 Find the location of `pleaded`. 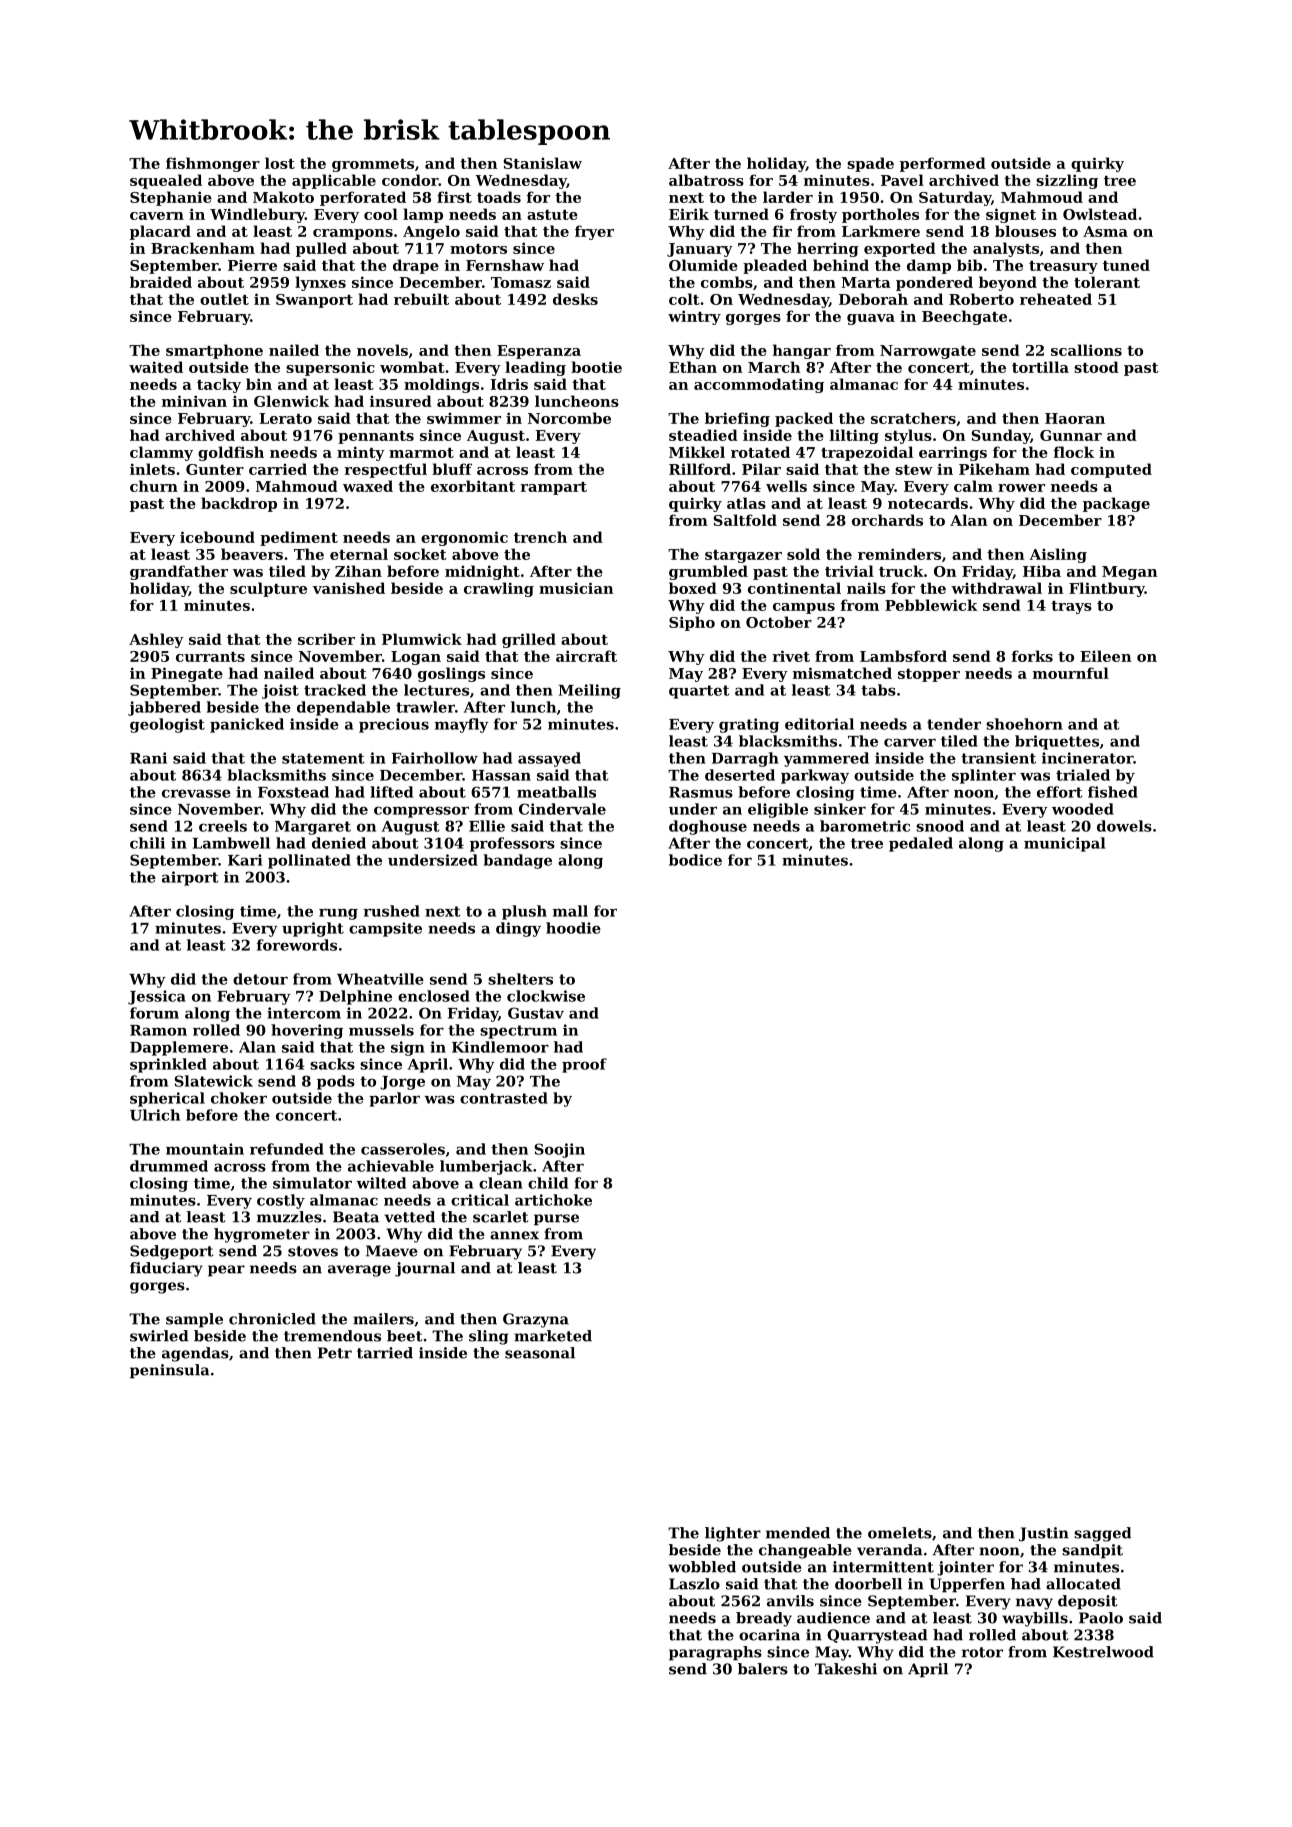

pleaded is located at coordinates (775, 266).
